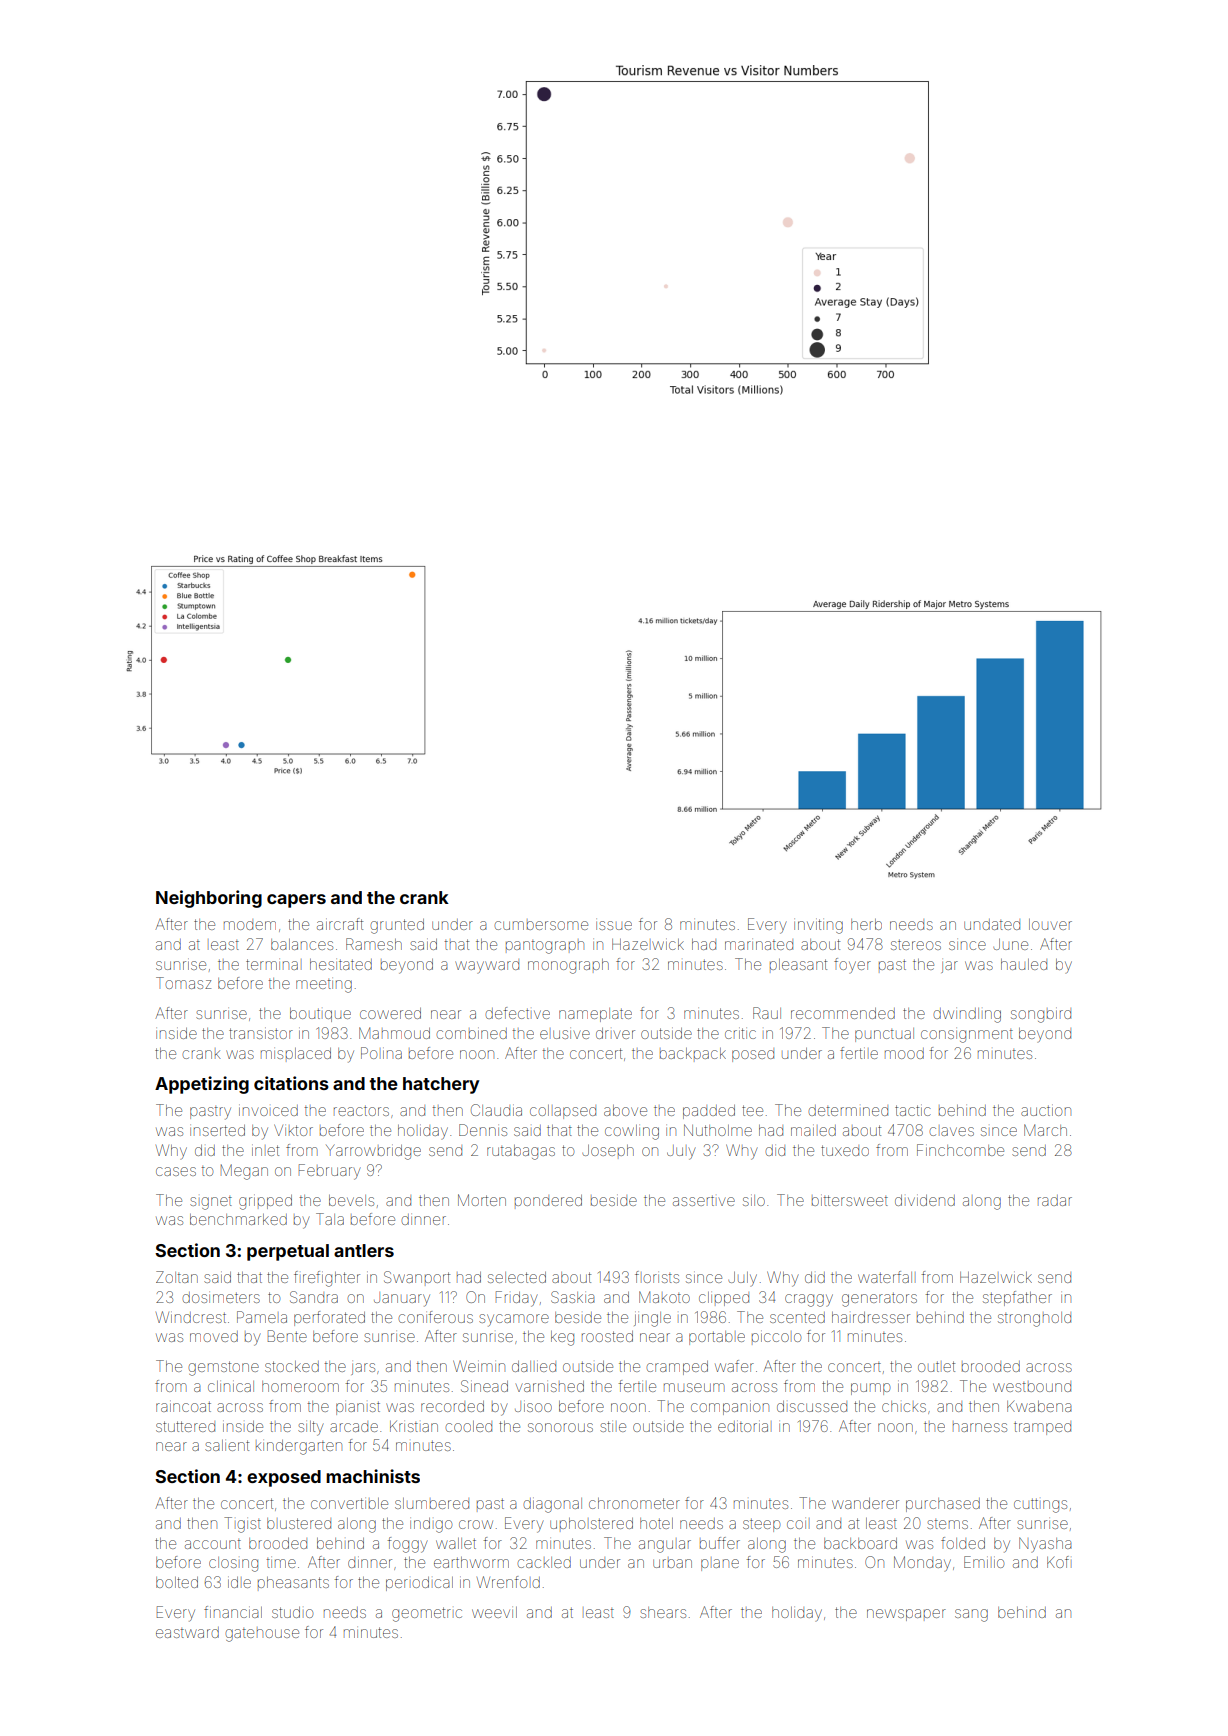 This document has width=1228, height=1736. Describe the element at coordinates (906, 1615) in the document. I see `newspaper` at that location.
